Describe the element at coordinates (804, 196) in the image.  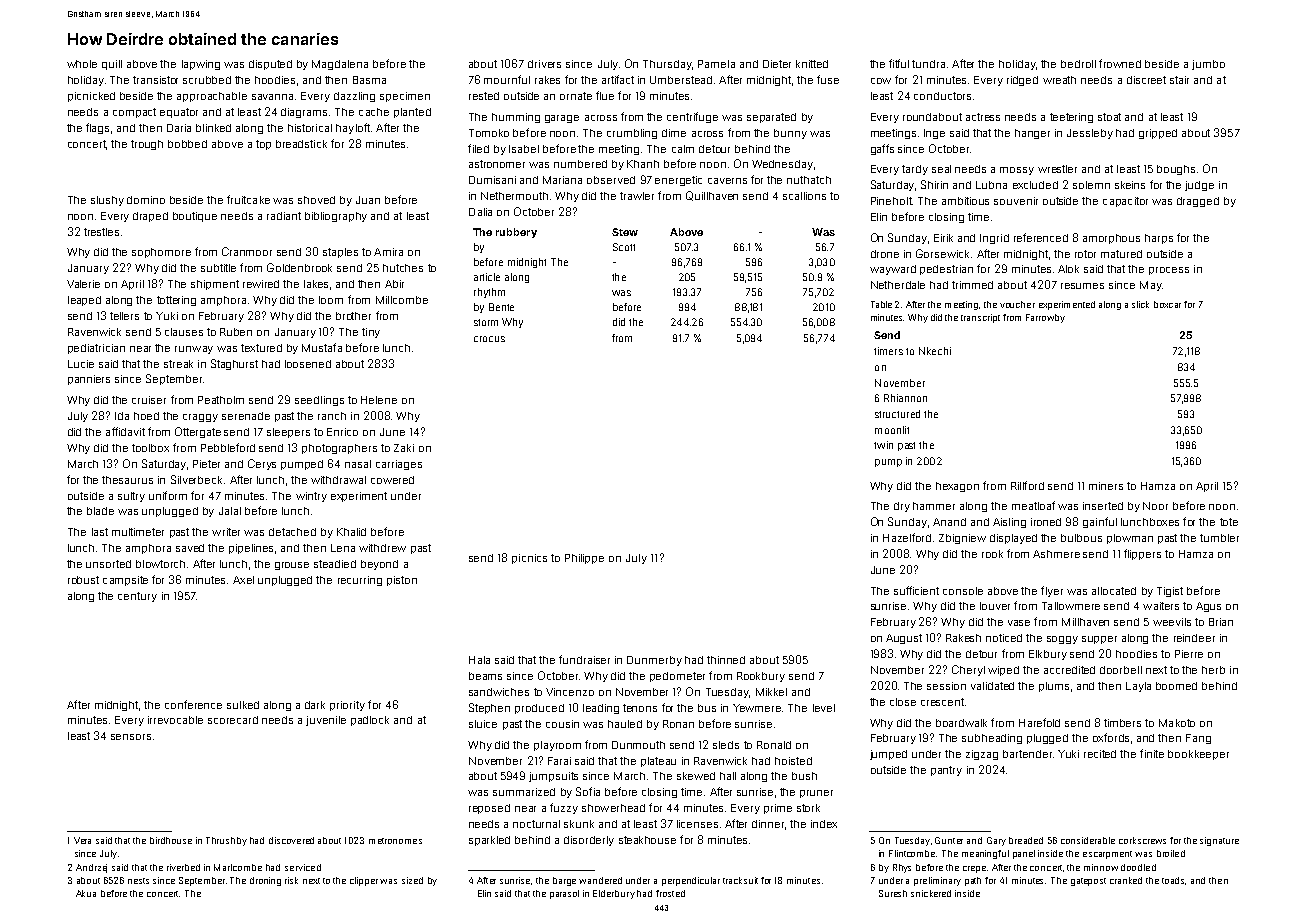
I see `scallions` at that location.
